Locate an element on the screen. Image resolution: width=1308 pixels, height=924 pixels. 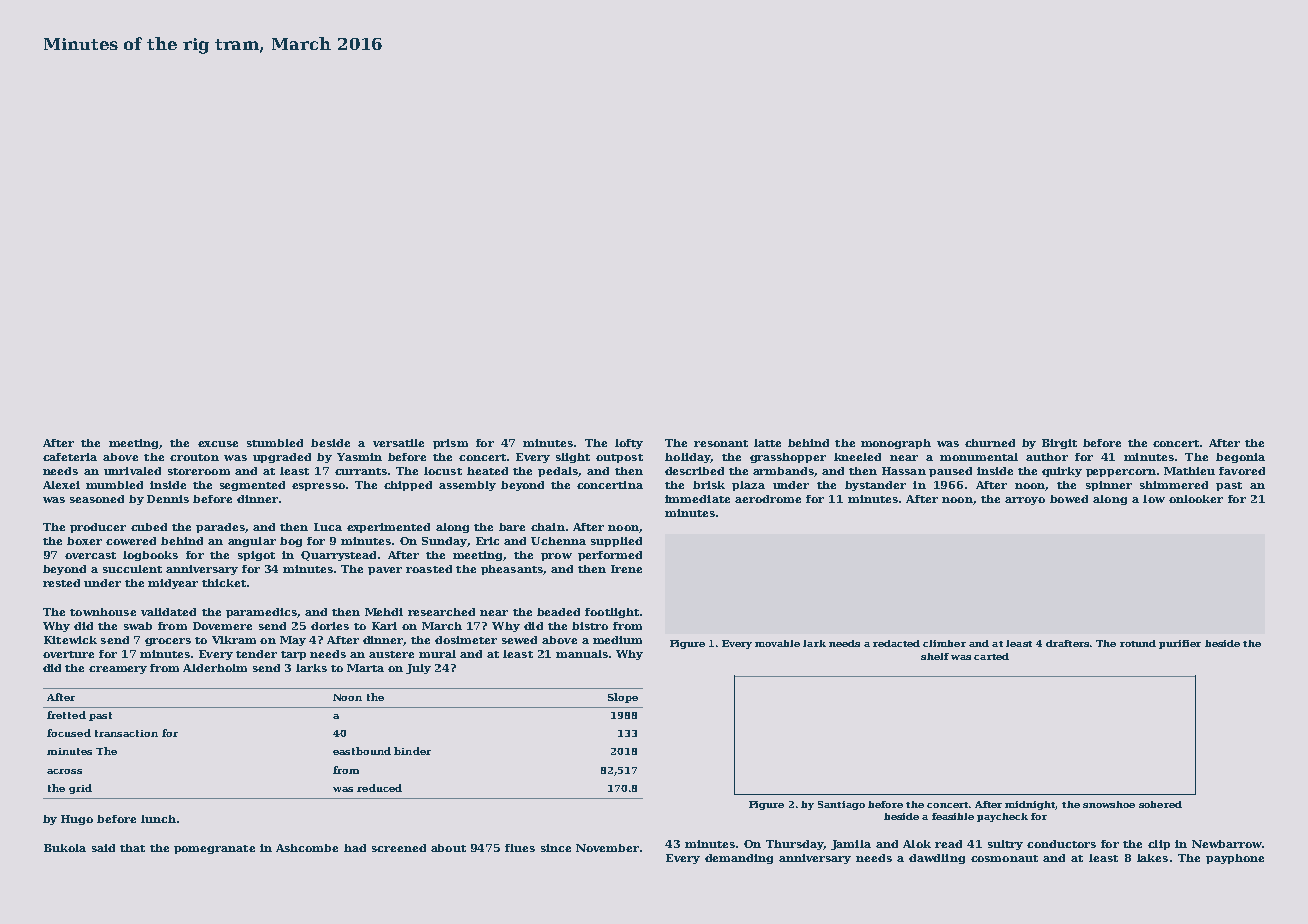
arroyo is located at coordinates (1025, 501).
